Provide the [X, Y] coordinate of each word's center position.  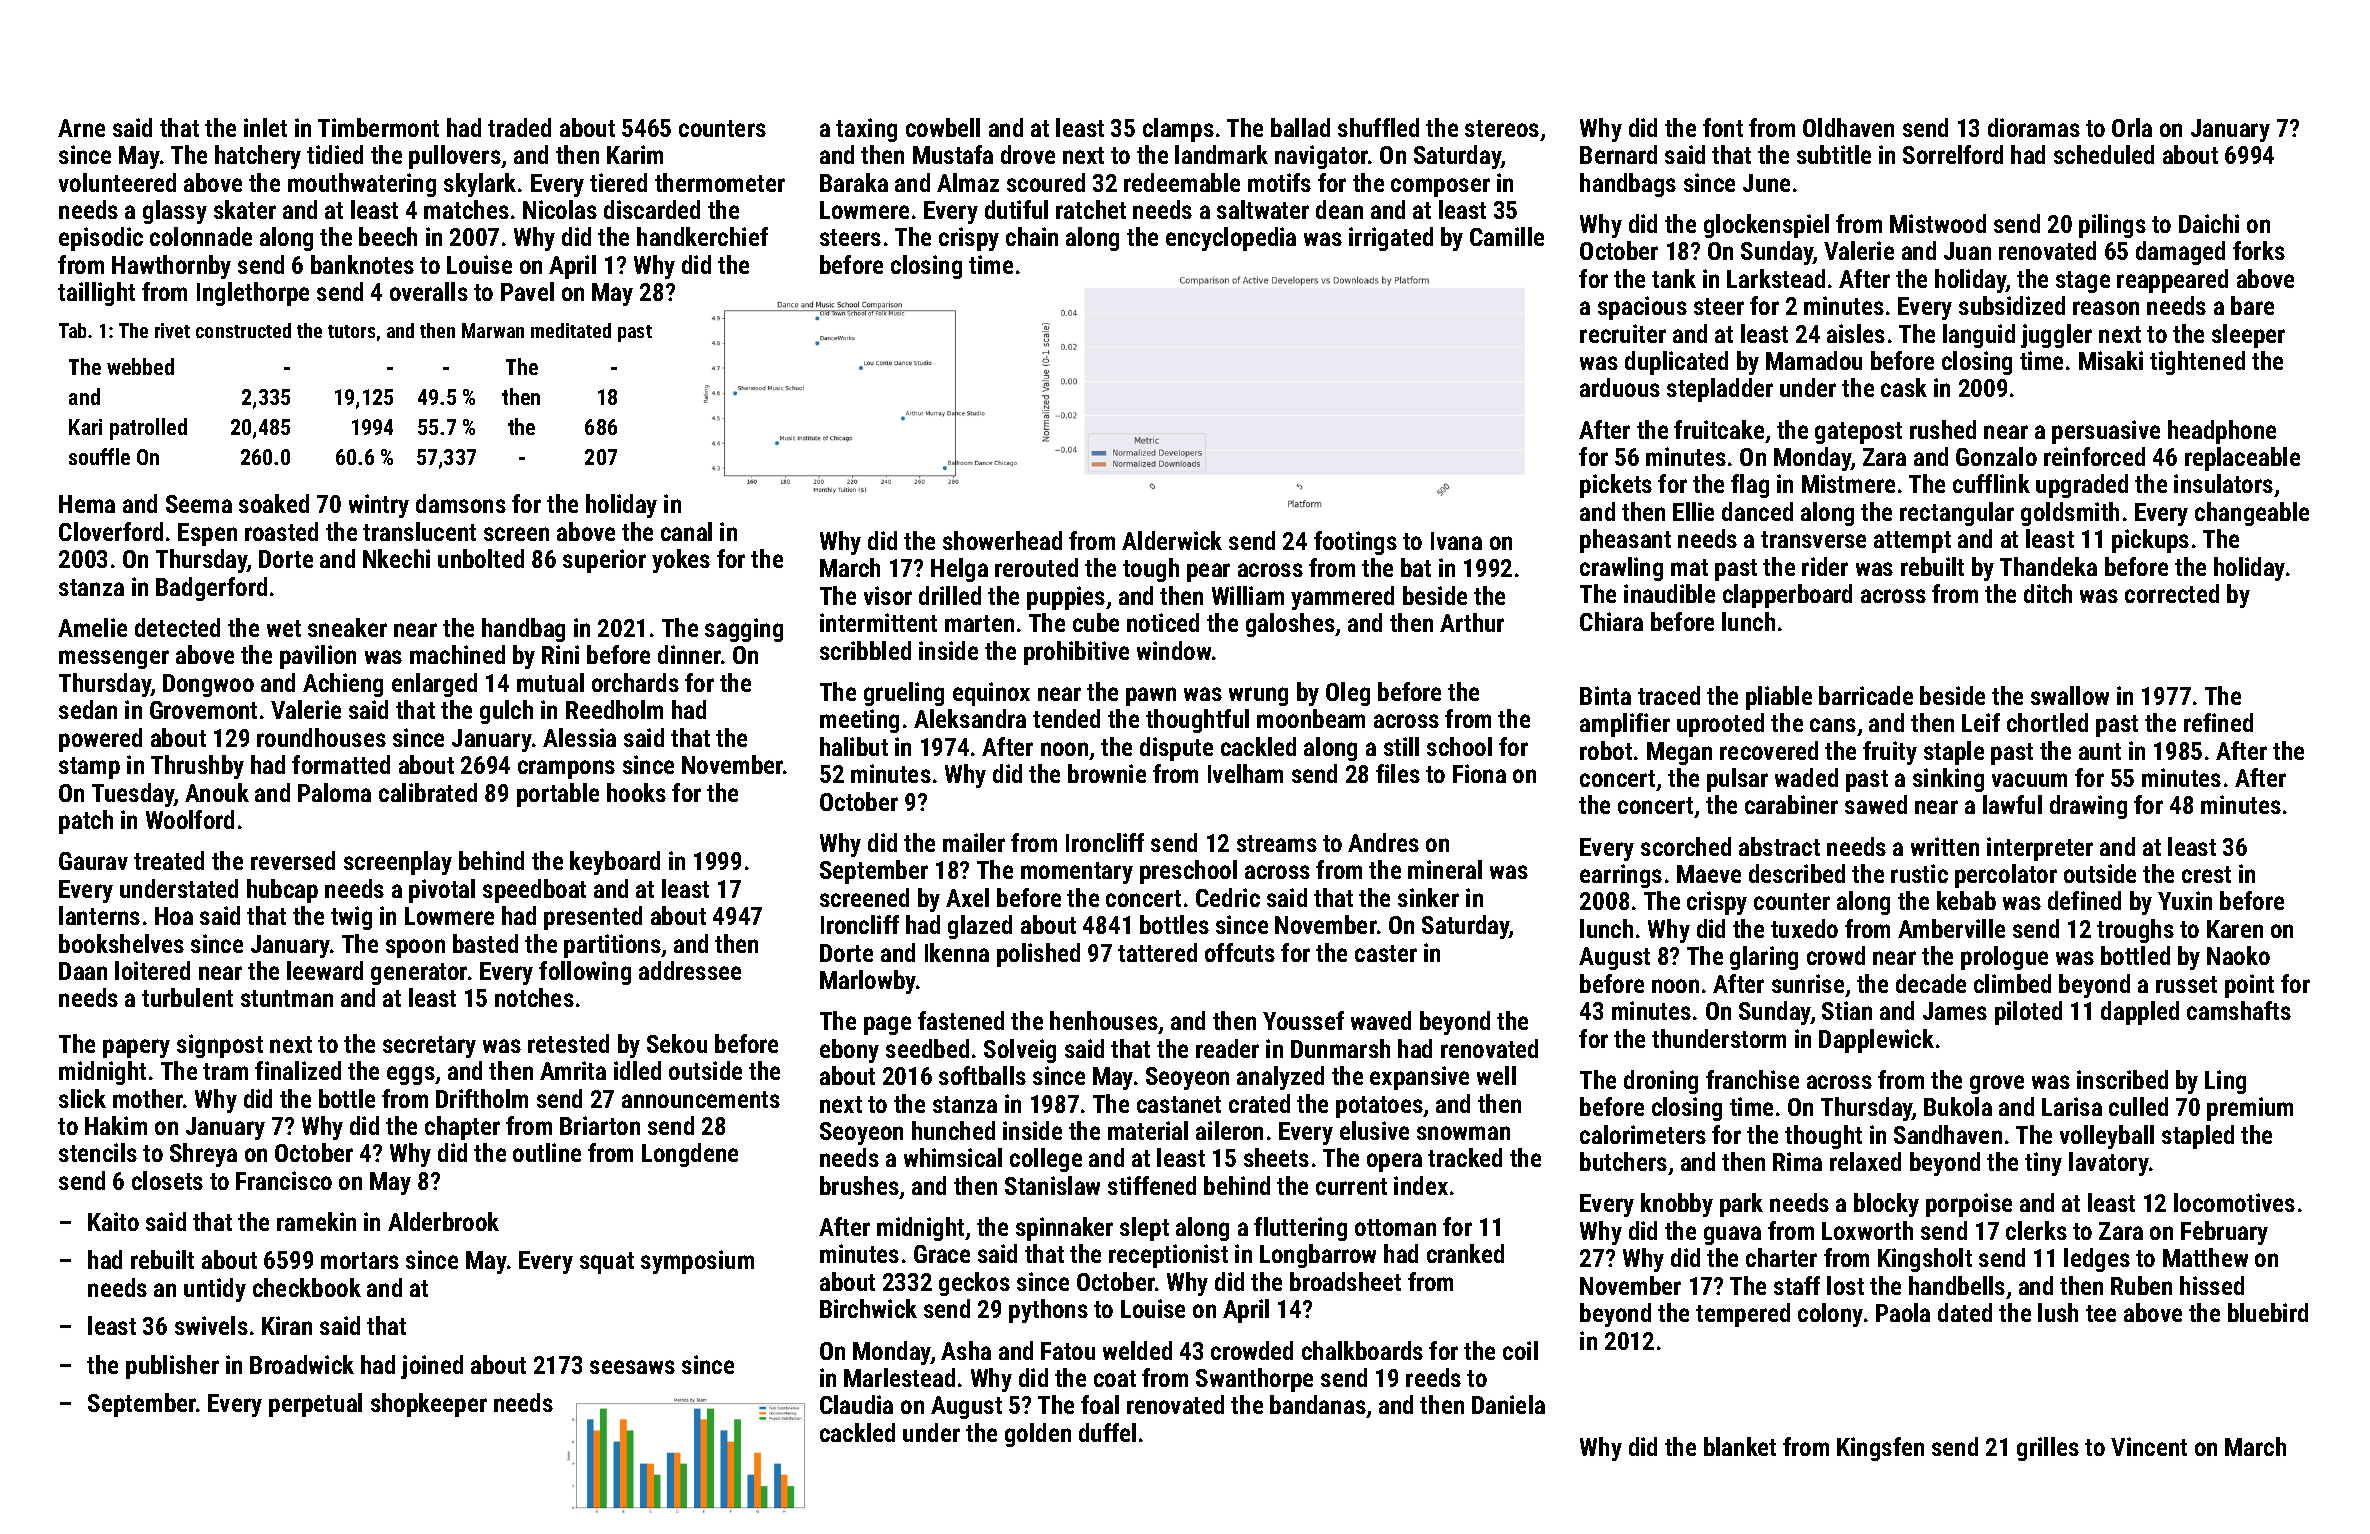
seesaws [632, 1367]
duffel [1107, 1432]
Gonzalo [1996, 456]
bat [1416, 567]
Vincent [2149, 1446]
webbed [140, 366]
